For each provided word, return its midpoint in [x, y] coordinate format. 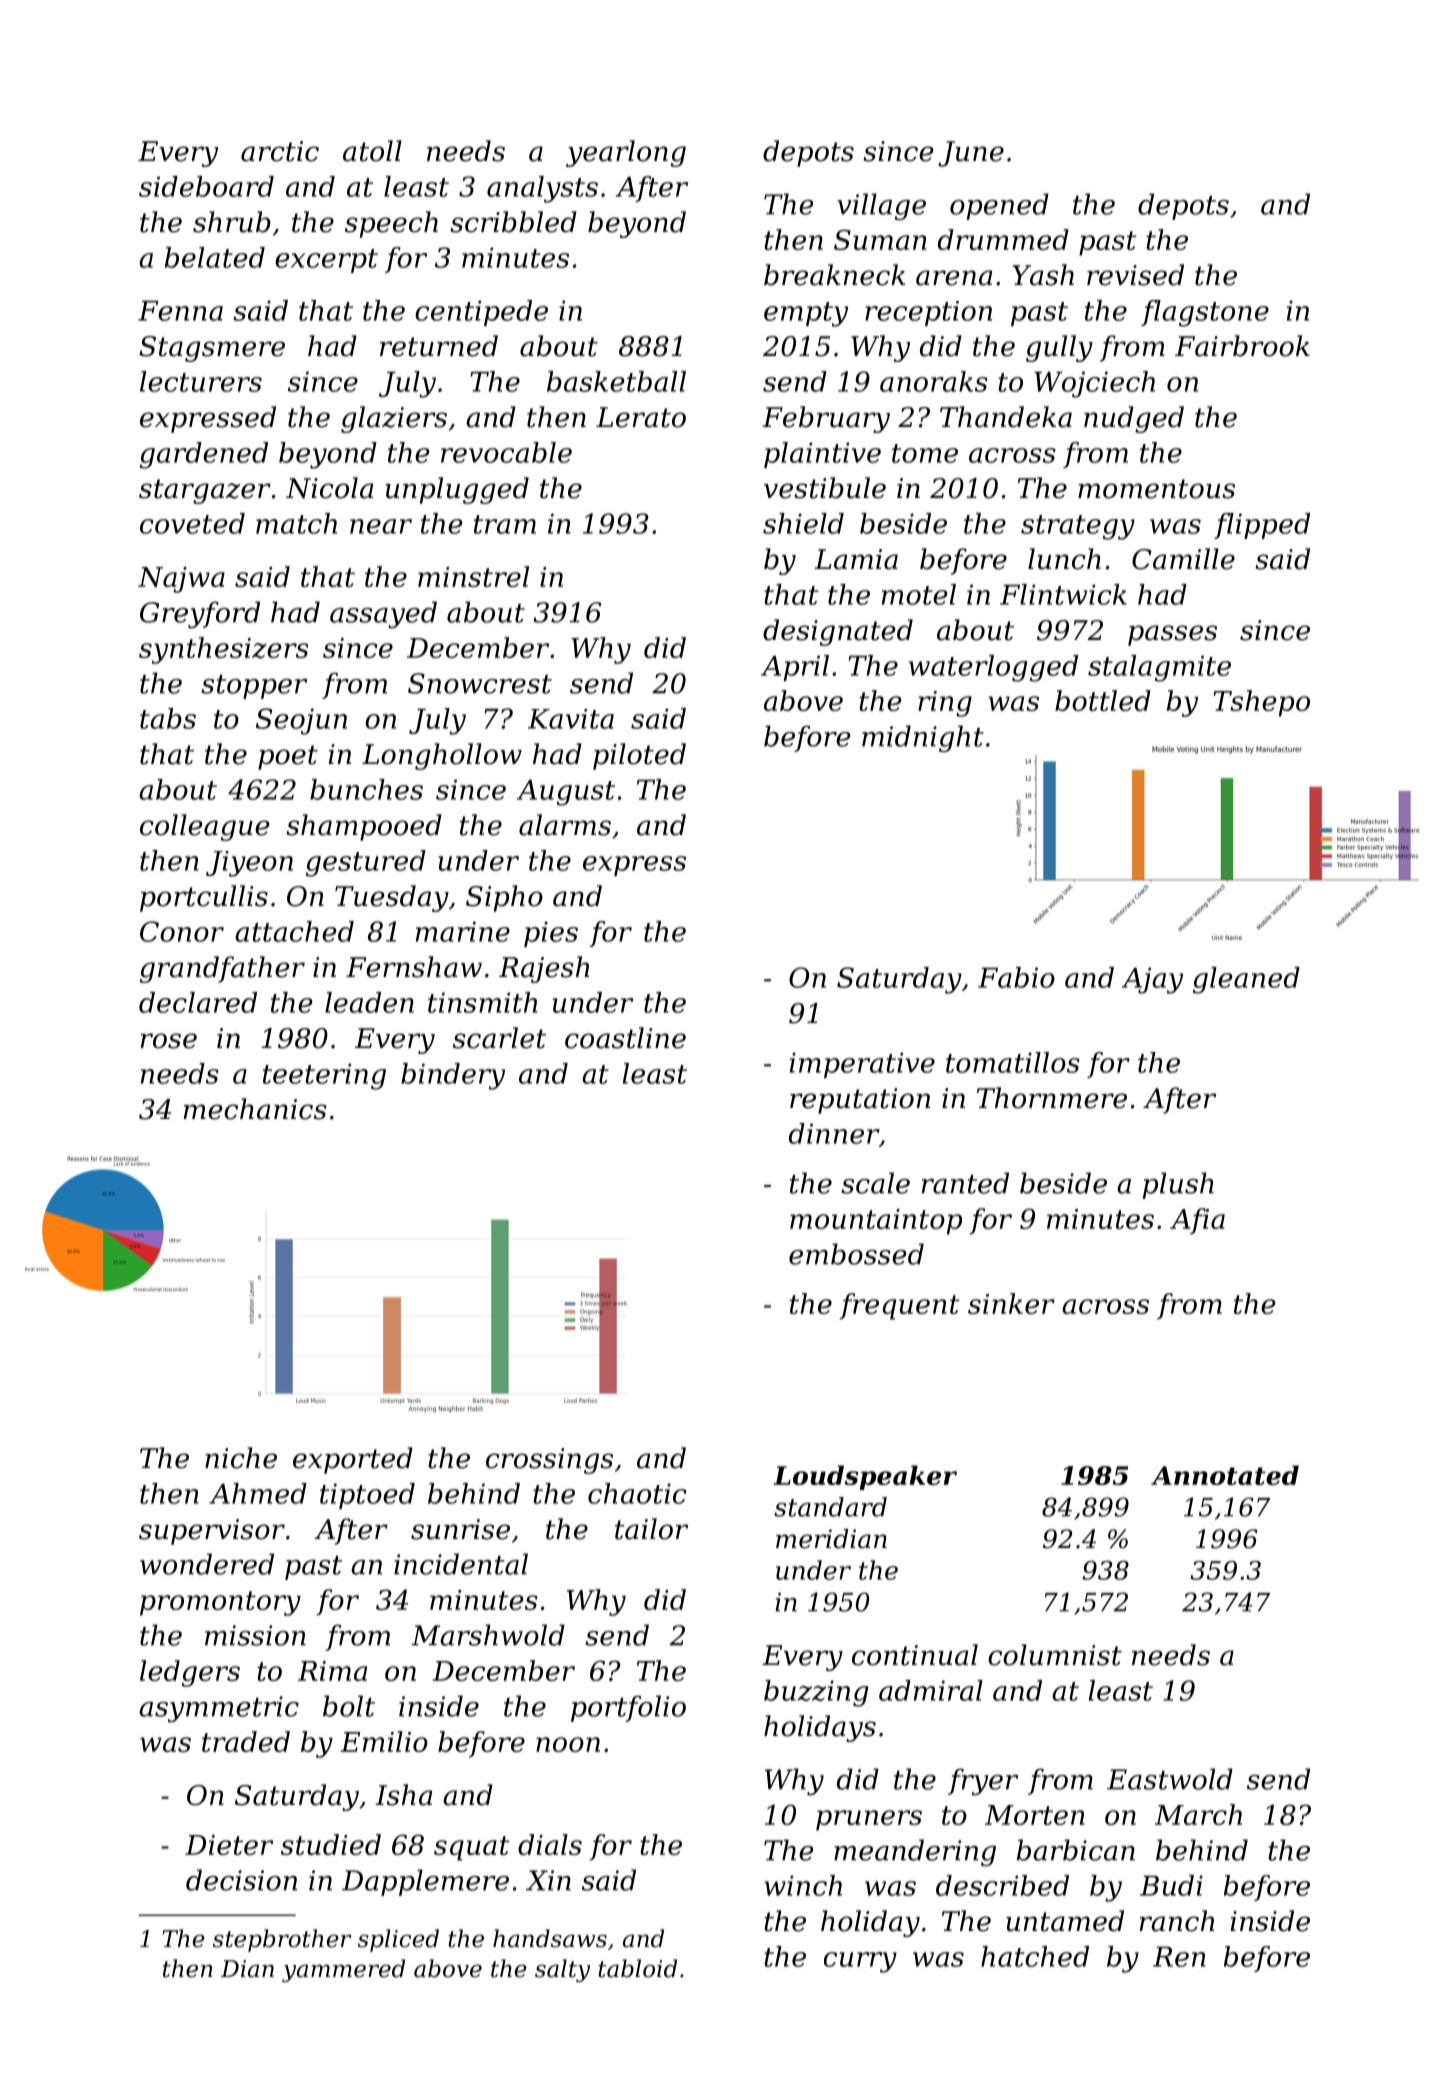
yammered [343, 1970]
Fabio [1016, 977]
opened [999, 206]
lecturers [201, 381]
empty [806, 314]
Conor [182, 931]
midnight [923, 738]
